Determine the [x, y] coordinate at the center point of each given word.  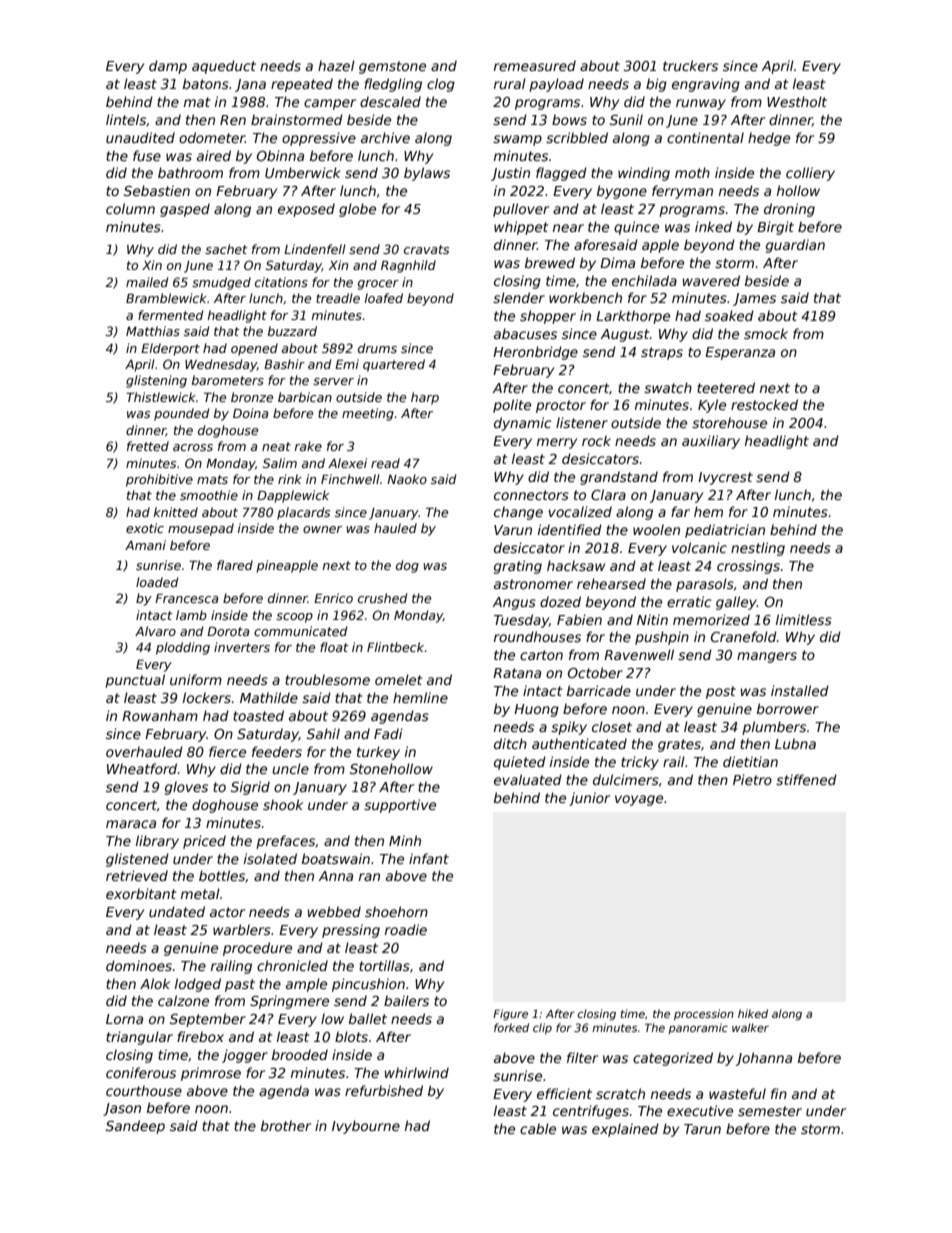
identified [570, 529]
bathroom [190, 172]
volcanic [699, 547]
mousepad [201, 529]
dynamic [522, 424]
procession [704, 1014]
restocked [764, 404]
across [193, 447]
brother [286, 1125]
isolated [270, 858]
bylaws [427, 174]
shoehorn [396, 911]
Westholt [797, 101]
